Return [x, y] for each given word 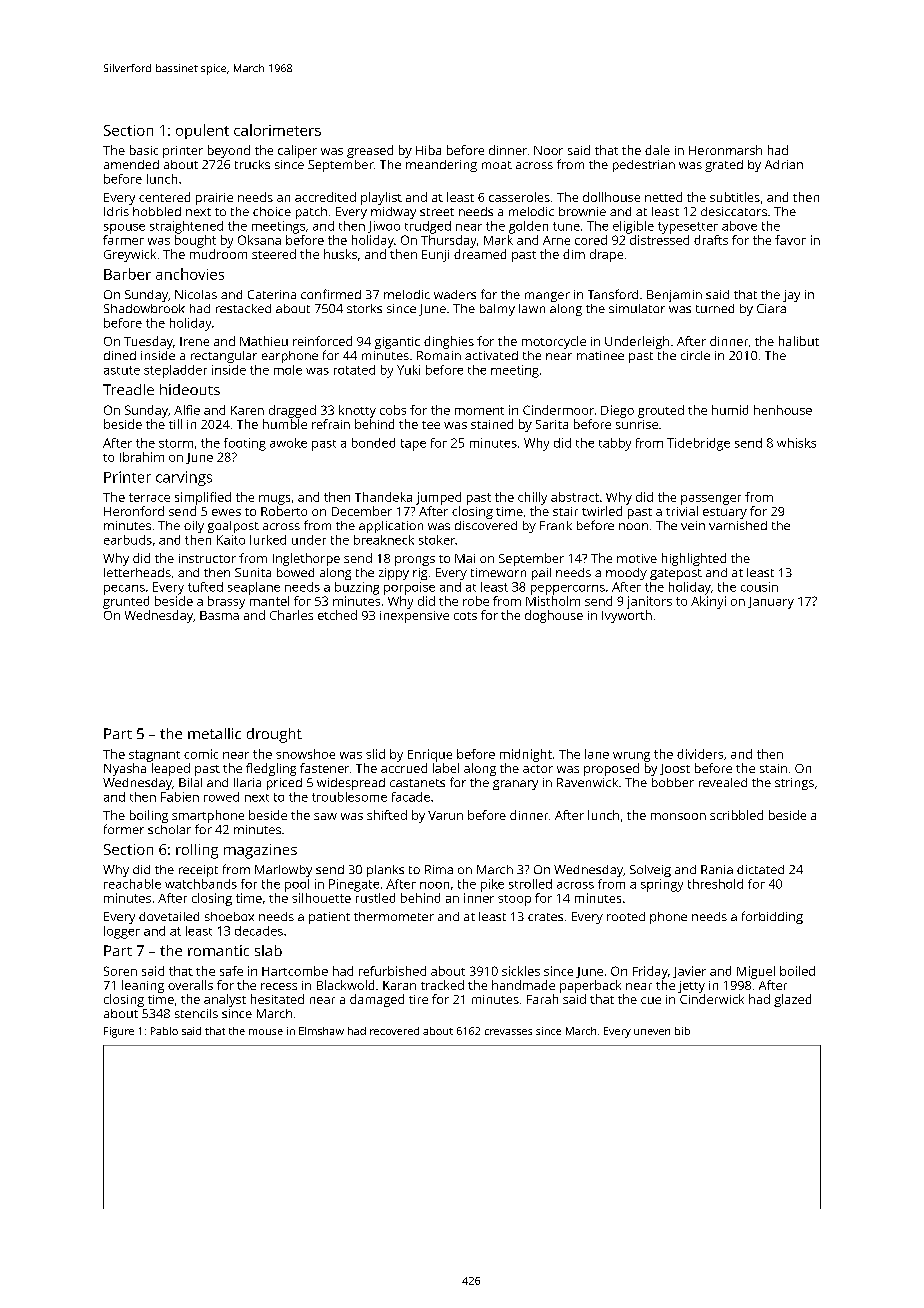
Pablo [164, 1031]
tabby [615, 444]
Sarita [552, 424]
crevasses [508, 1032]
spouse [124, 229]
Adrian [784, 164]
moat [497, 165]
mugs [274, 500]
